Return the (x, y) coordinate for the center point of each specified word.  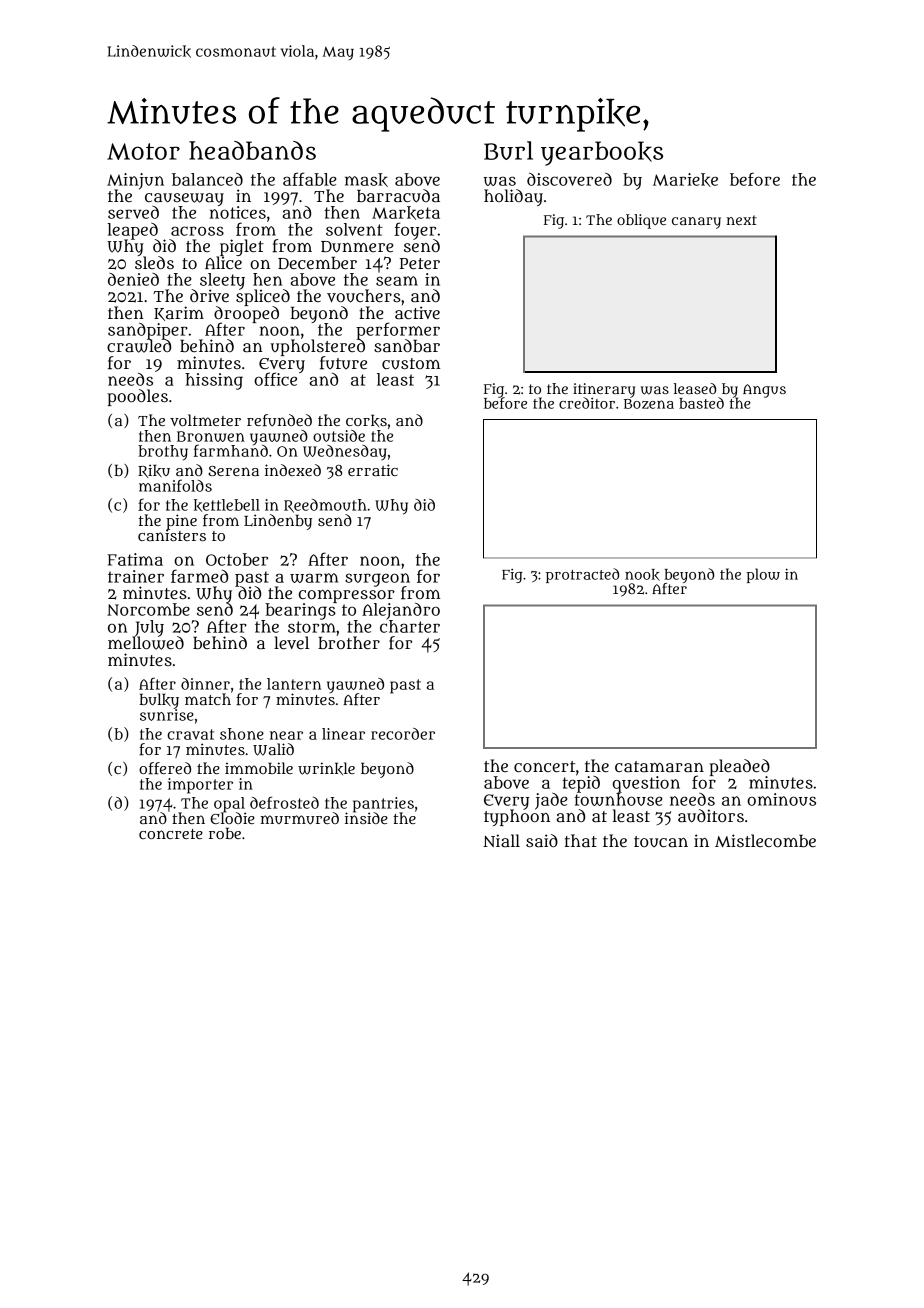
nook (642, 575)
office (275, 379)
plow (763, 575)
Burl (508, 150)
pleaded (739, 767)
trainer (136, 576)
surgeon (377, 579)
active (417, 312)
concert (544, 766)
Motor (143, 151)
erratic (373, 470)
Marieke (685, 180)
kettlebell (227, 505)
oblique (641, 221)
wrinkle (326, 768)
